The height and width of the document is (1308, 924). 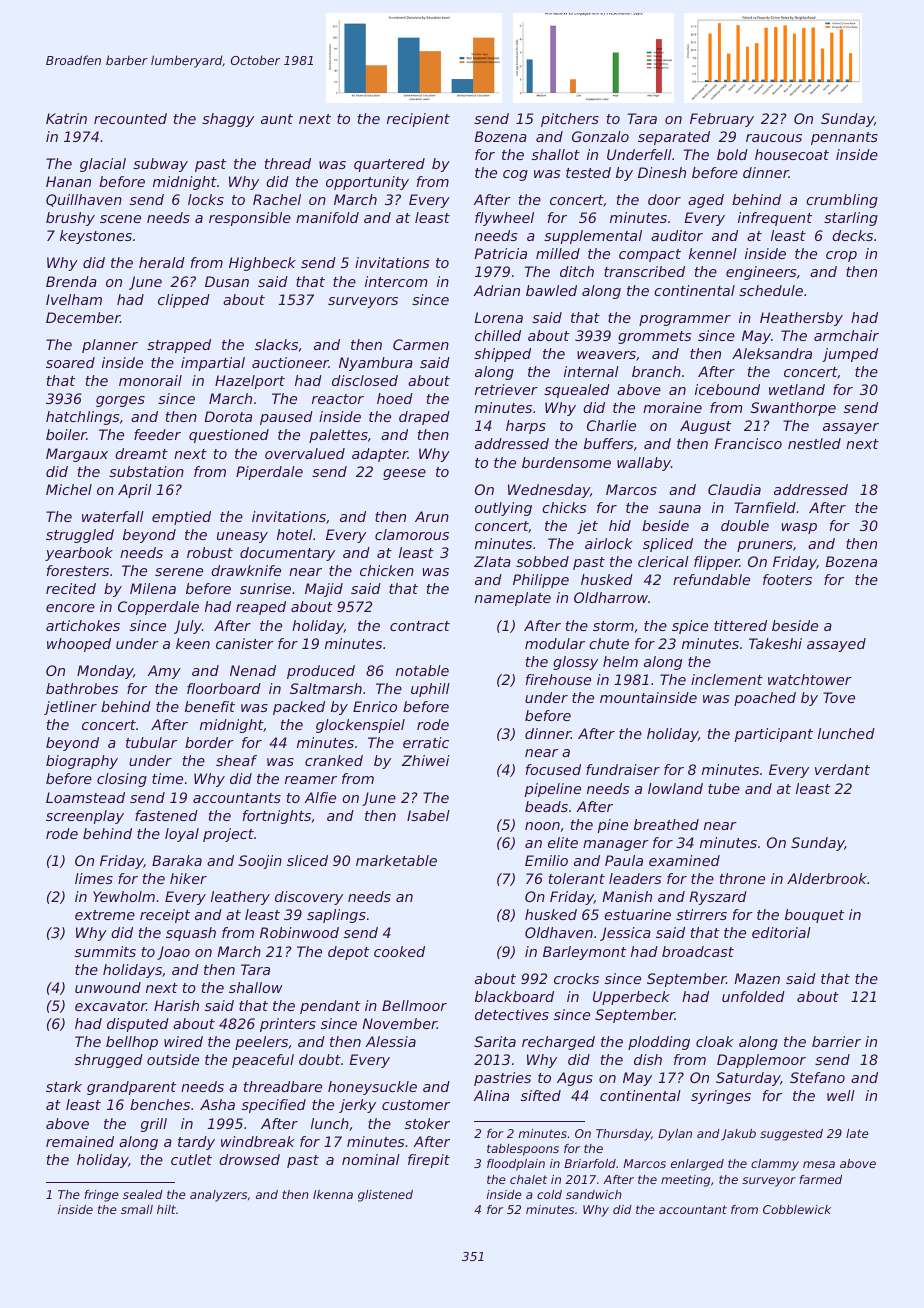 I want to click on recipient, so click(x=418, y=120).
